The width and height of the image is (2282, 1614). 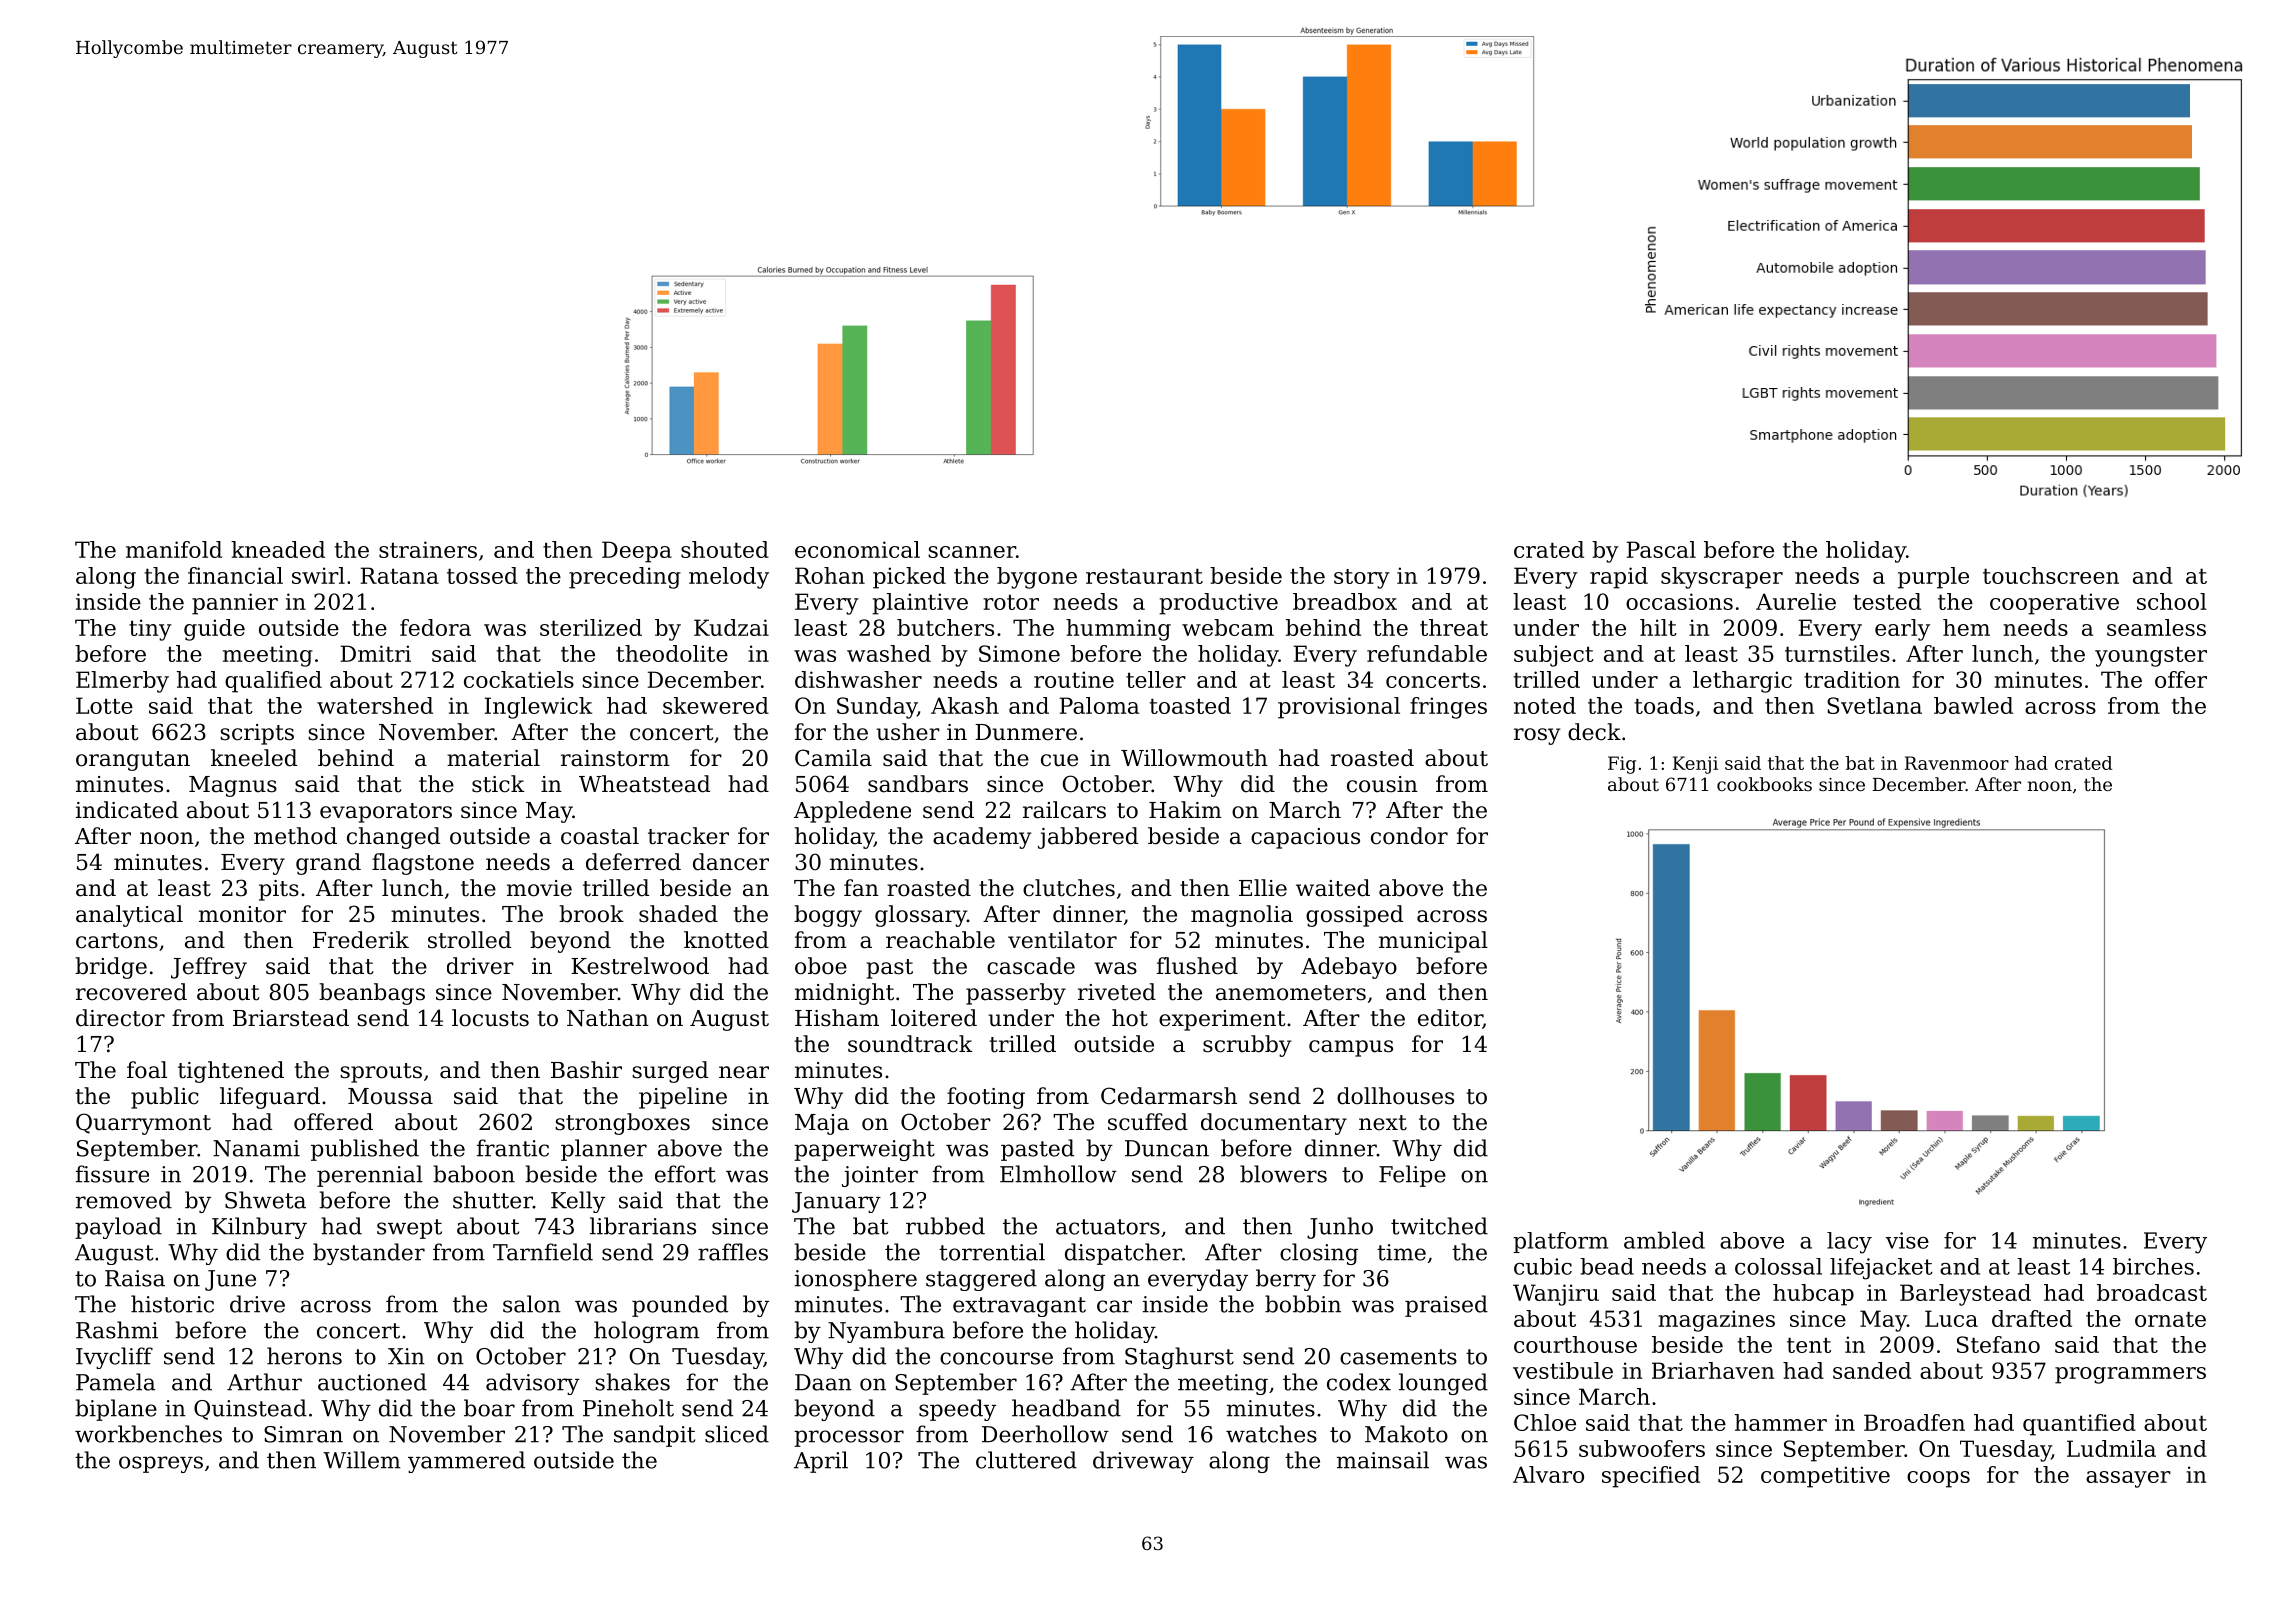 What do you see at coordinates (957, 1410) in the image?
I see `speedy` at bounding box center [957, 1410].
